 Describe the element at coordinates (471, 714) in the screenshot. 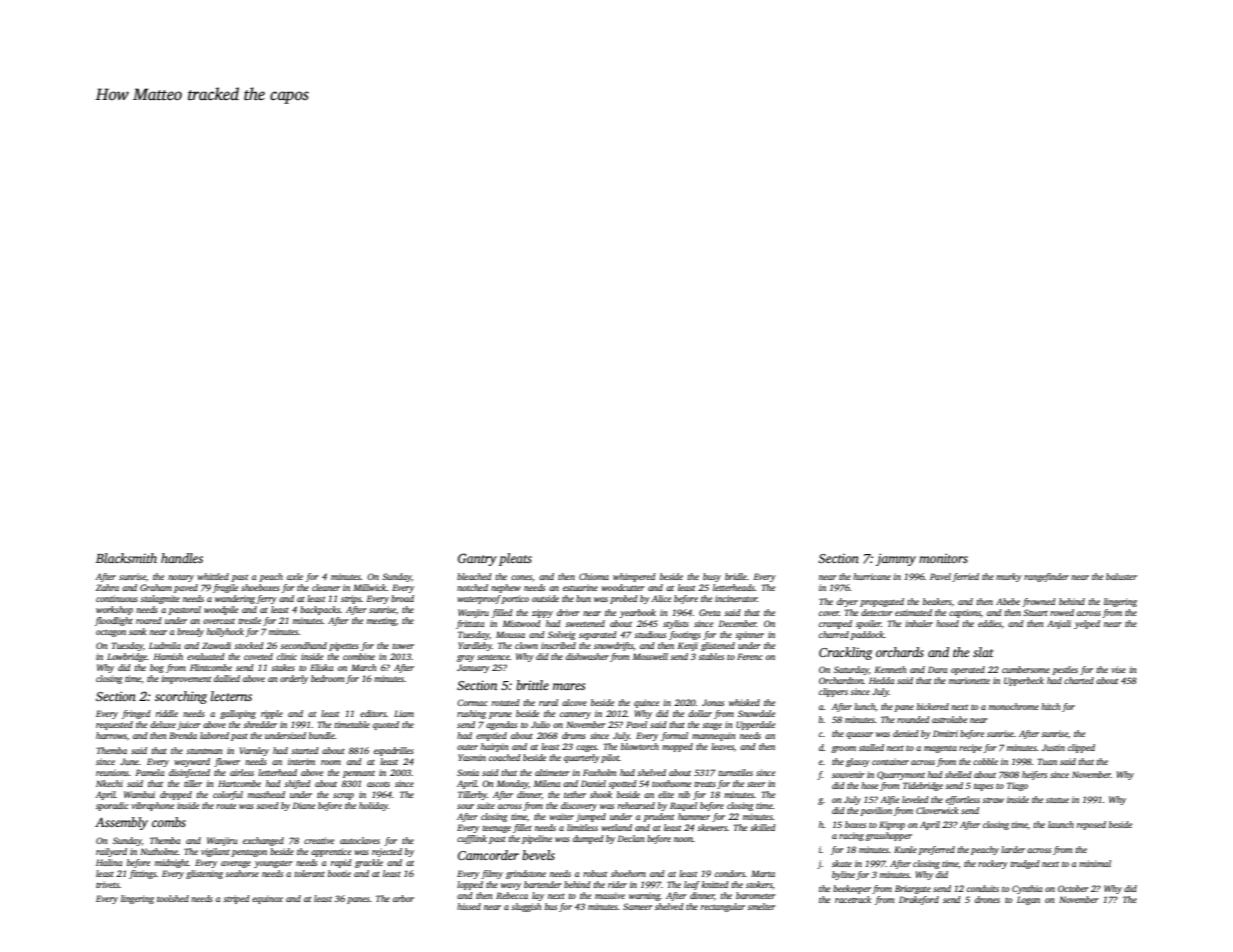

I see `rushing` at that location.
